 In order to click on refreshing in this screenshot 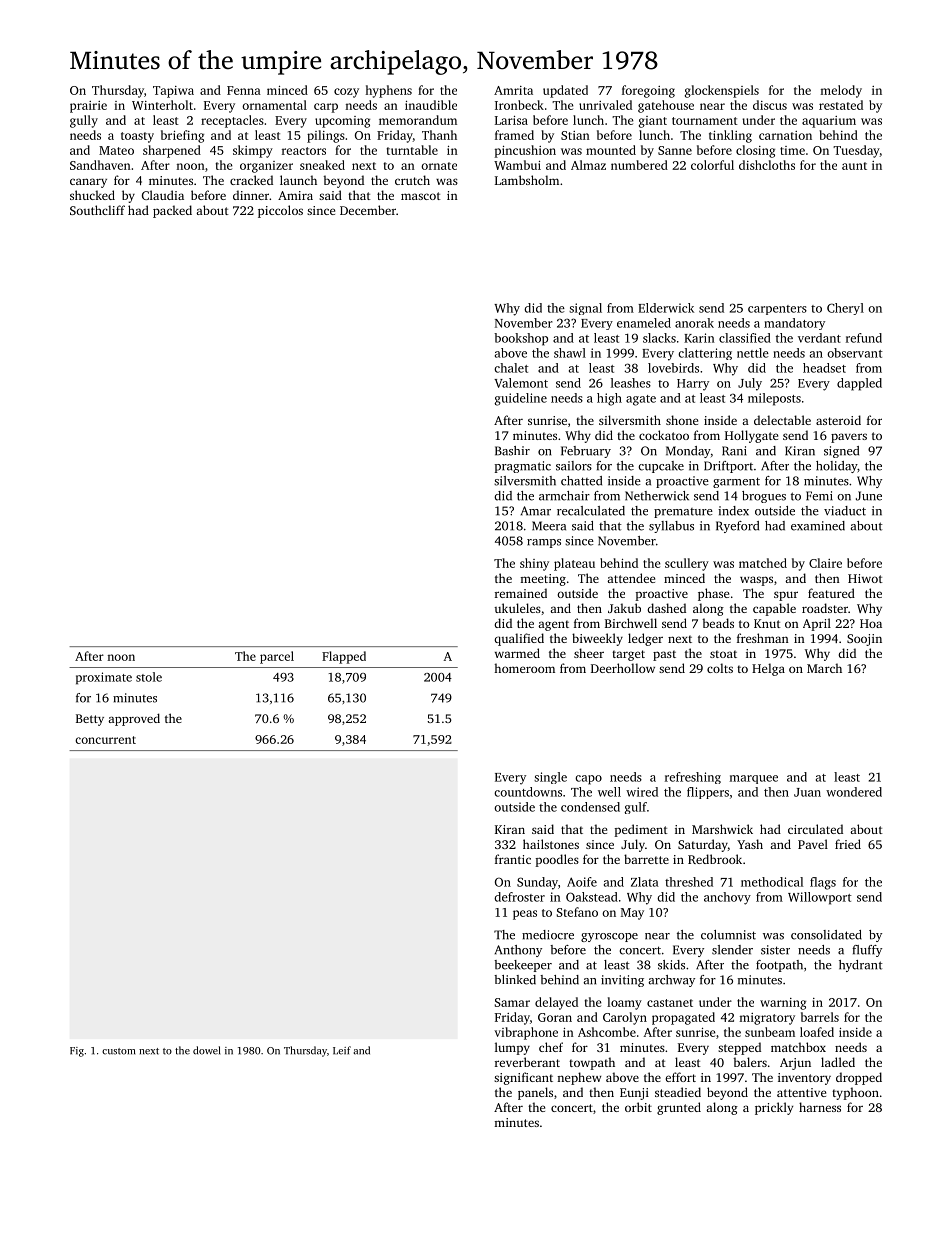, I will do `click(693, 778)`.
